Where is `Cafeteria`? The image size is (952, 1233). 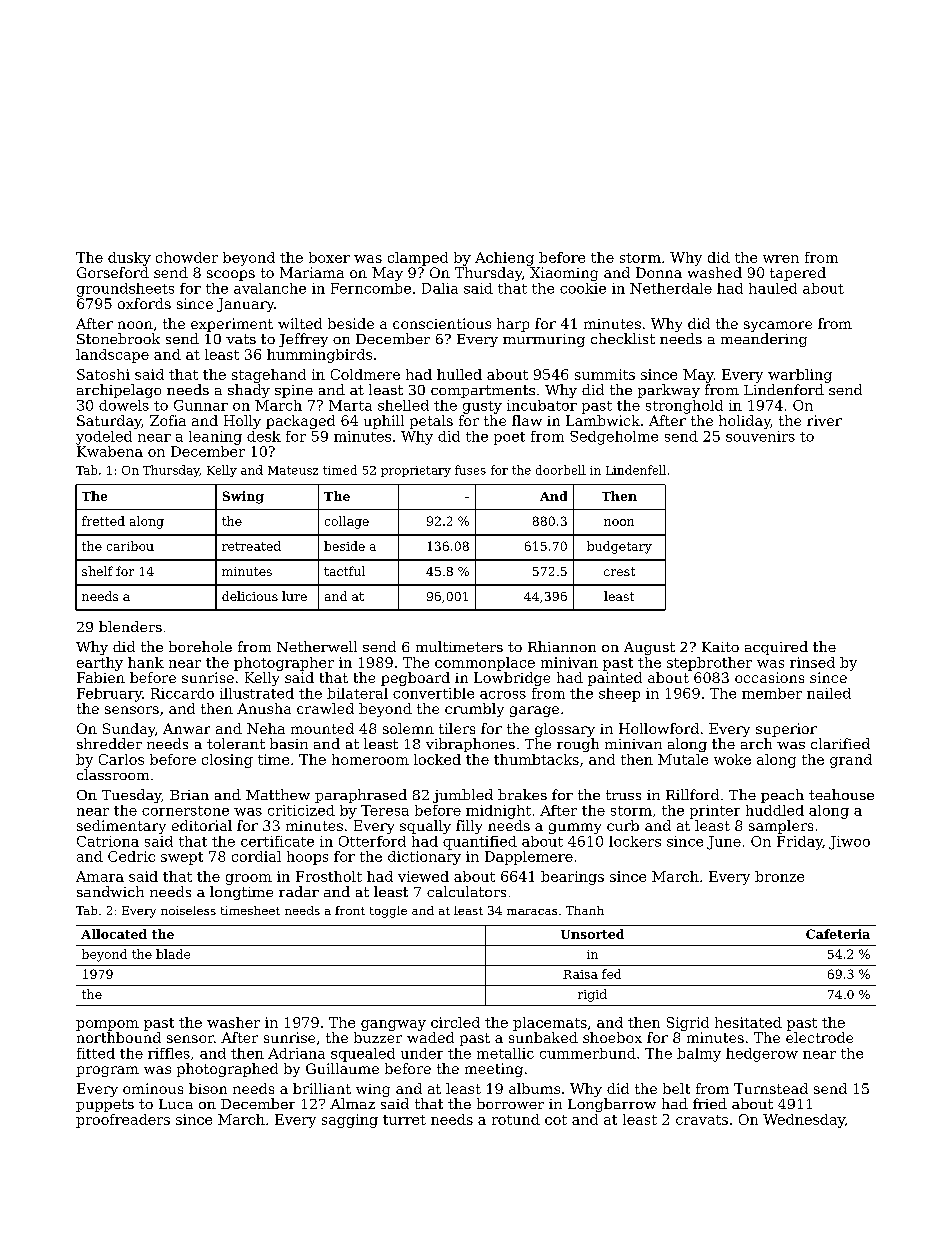
Cafeteria is located at coordinates (838, 934).
